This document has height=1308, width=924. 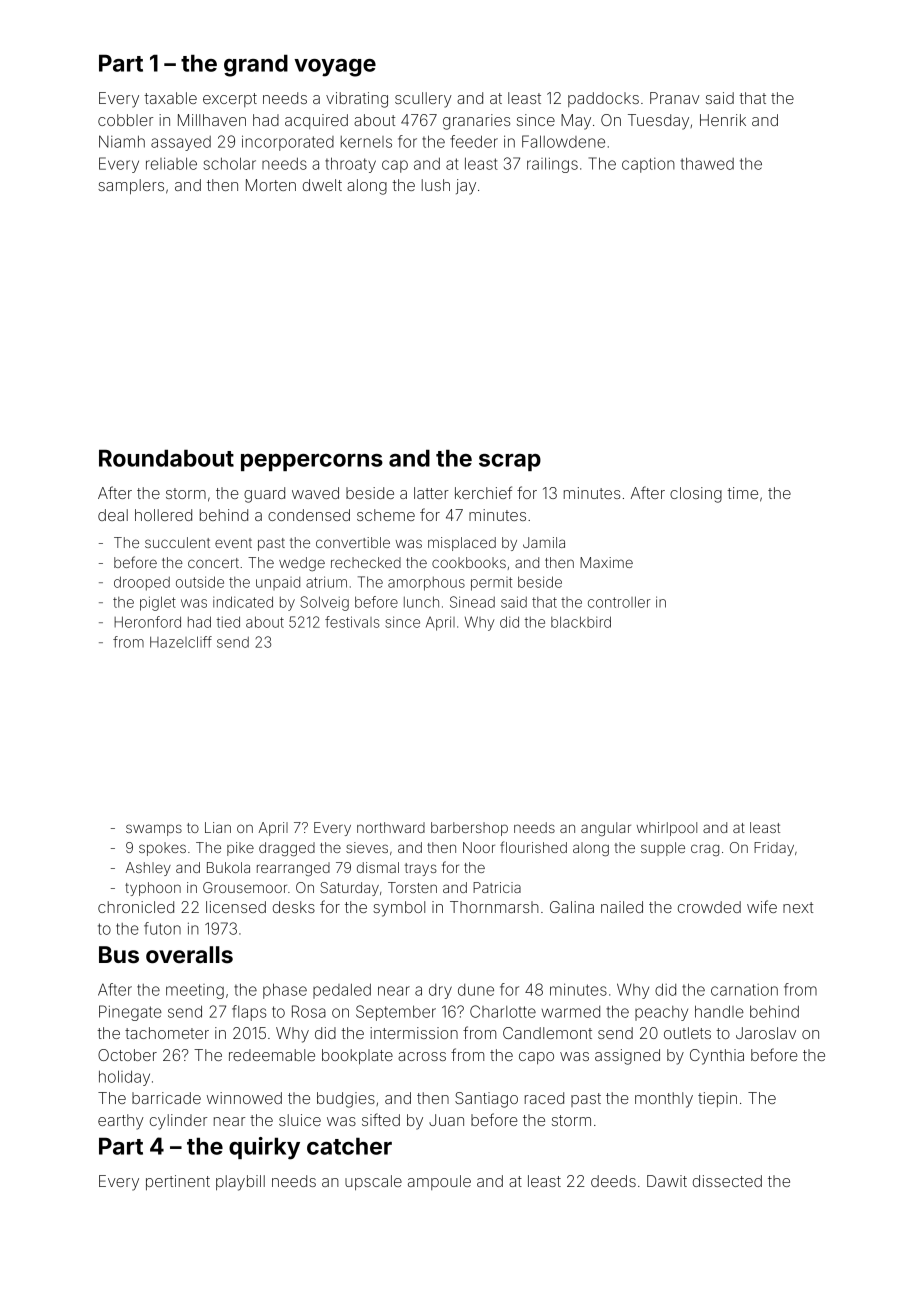 I want to click on Bukola, so click(x=228, y=867).
